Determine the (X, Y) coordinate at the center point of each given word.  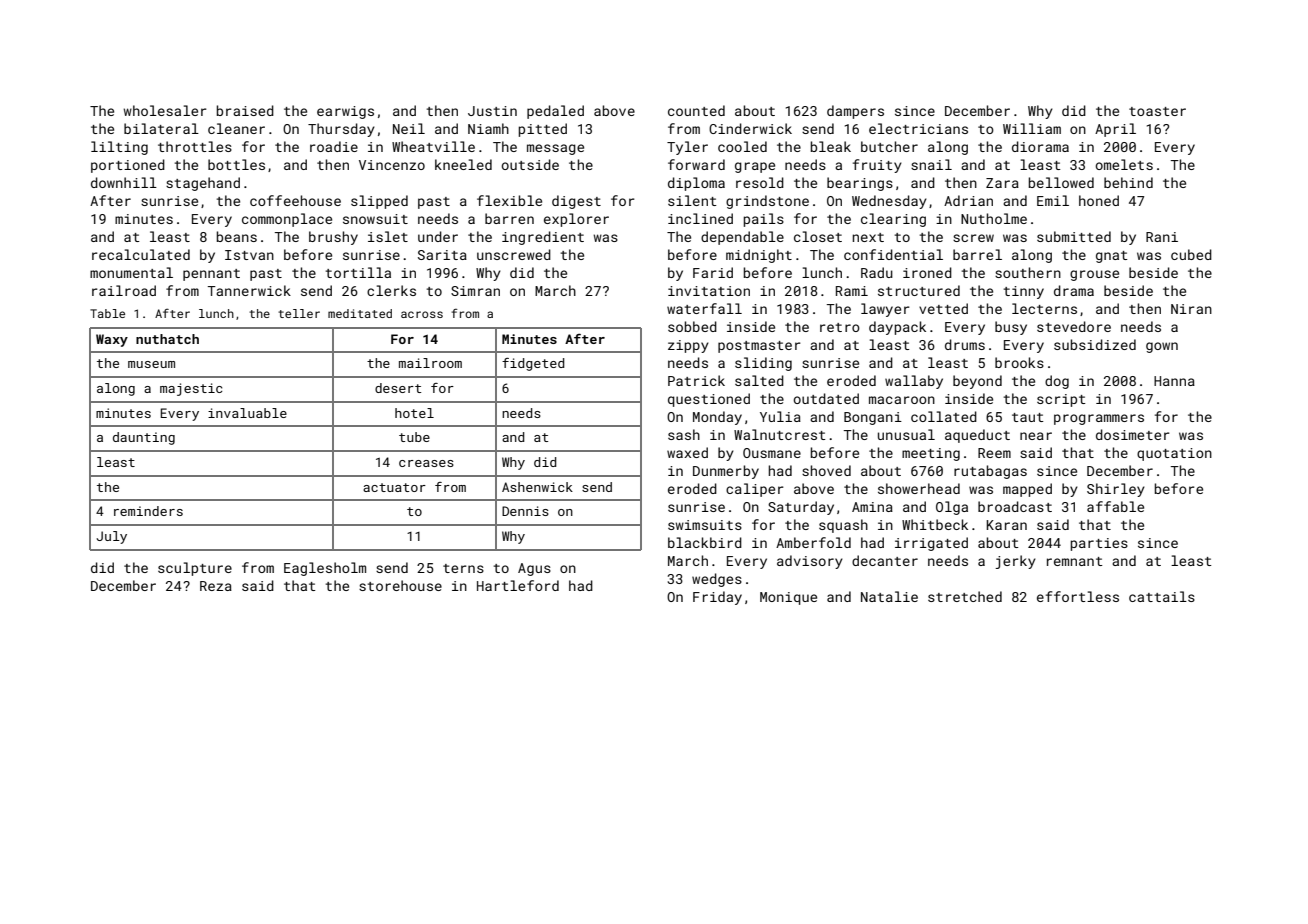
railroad (124, 290)
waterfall (704, 308)
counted (696, 110)
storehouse (400, 585)
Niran (1191, 309)
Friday (717, 598)
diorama (1040, 146)
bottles (236, 164)
